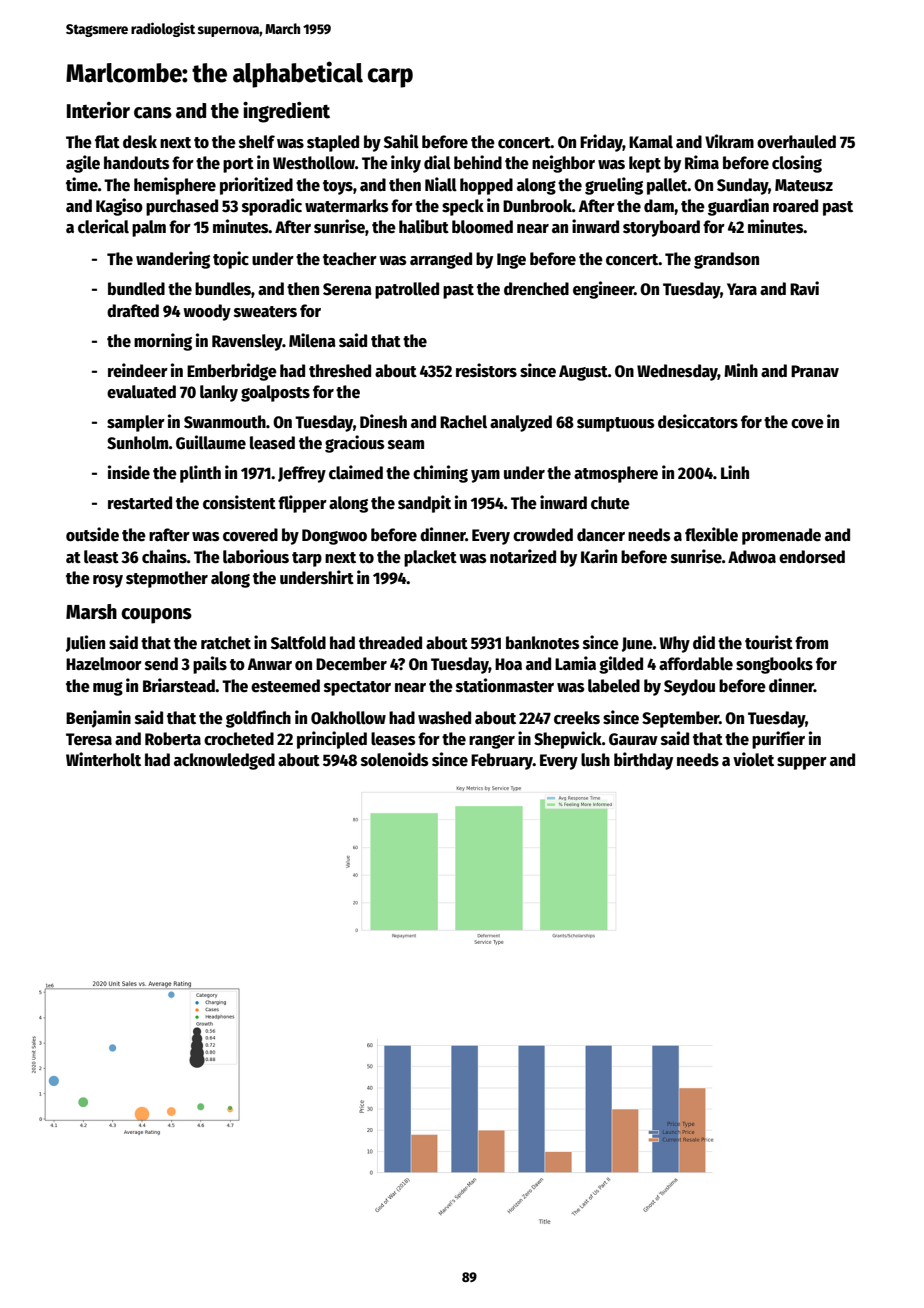 This screenshot has height=1308, width=924. Describe the element at coordinates (804, 288) in the screenshot. I see `Ravi` at that location.
